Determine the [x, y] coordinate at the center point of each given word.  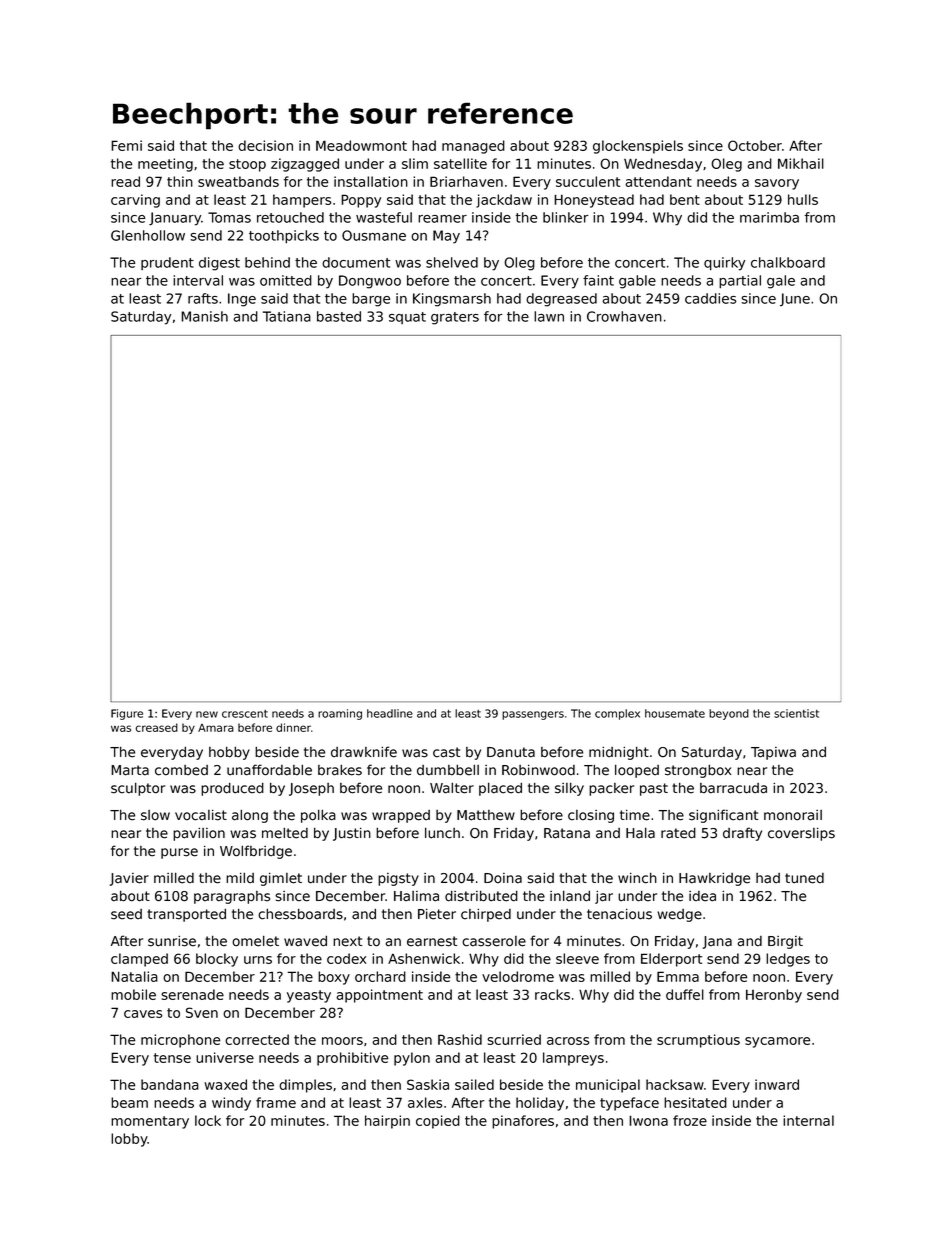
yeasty [309, 996]
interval [198, 280]
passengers [533, 715]
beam [129, 1102]
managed [473, 147]
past [654, 789]
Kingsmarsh [452, 300]
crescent [245, 714]
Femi [126, 145]
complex [617, 714]
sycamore [777, 1042]
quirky [724, 264]
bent [685, 199]
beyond [729, 714]
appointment [379, 996]
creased [157, 727]
